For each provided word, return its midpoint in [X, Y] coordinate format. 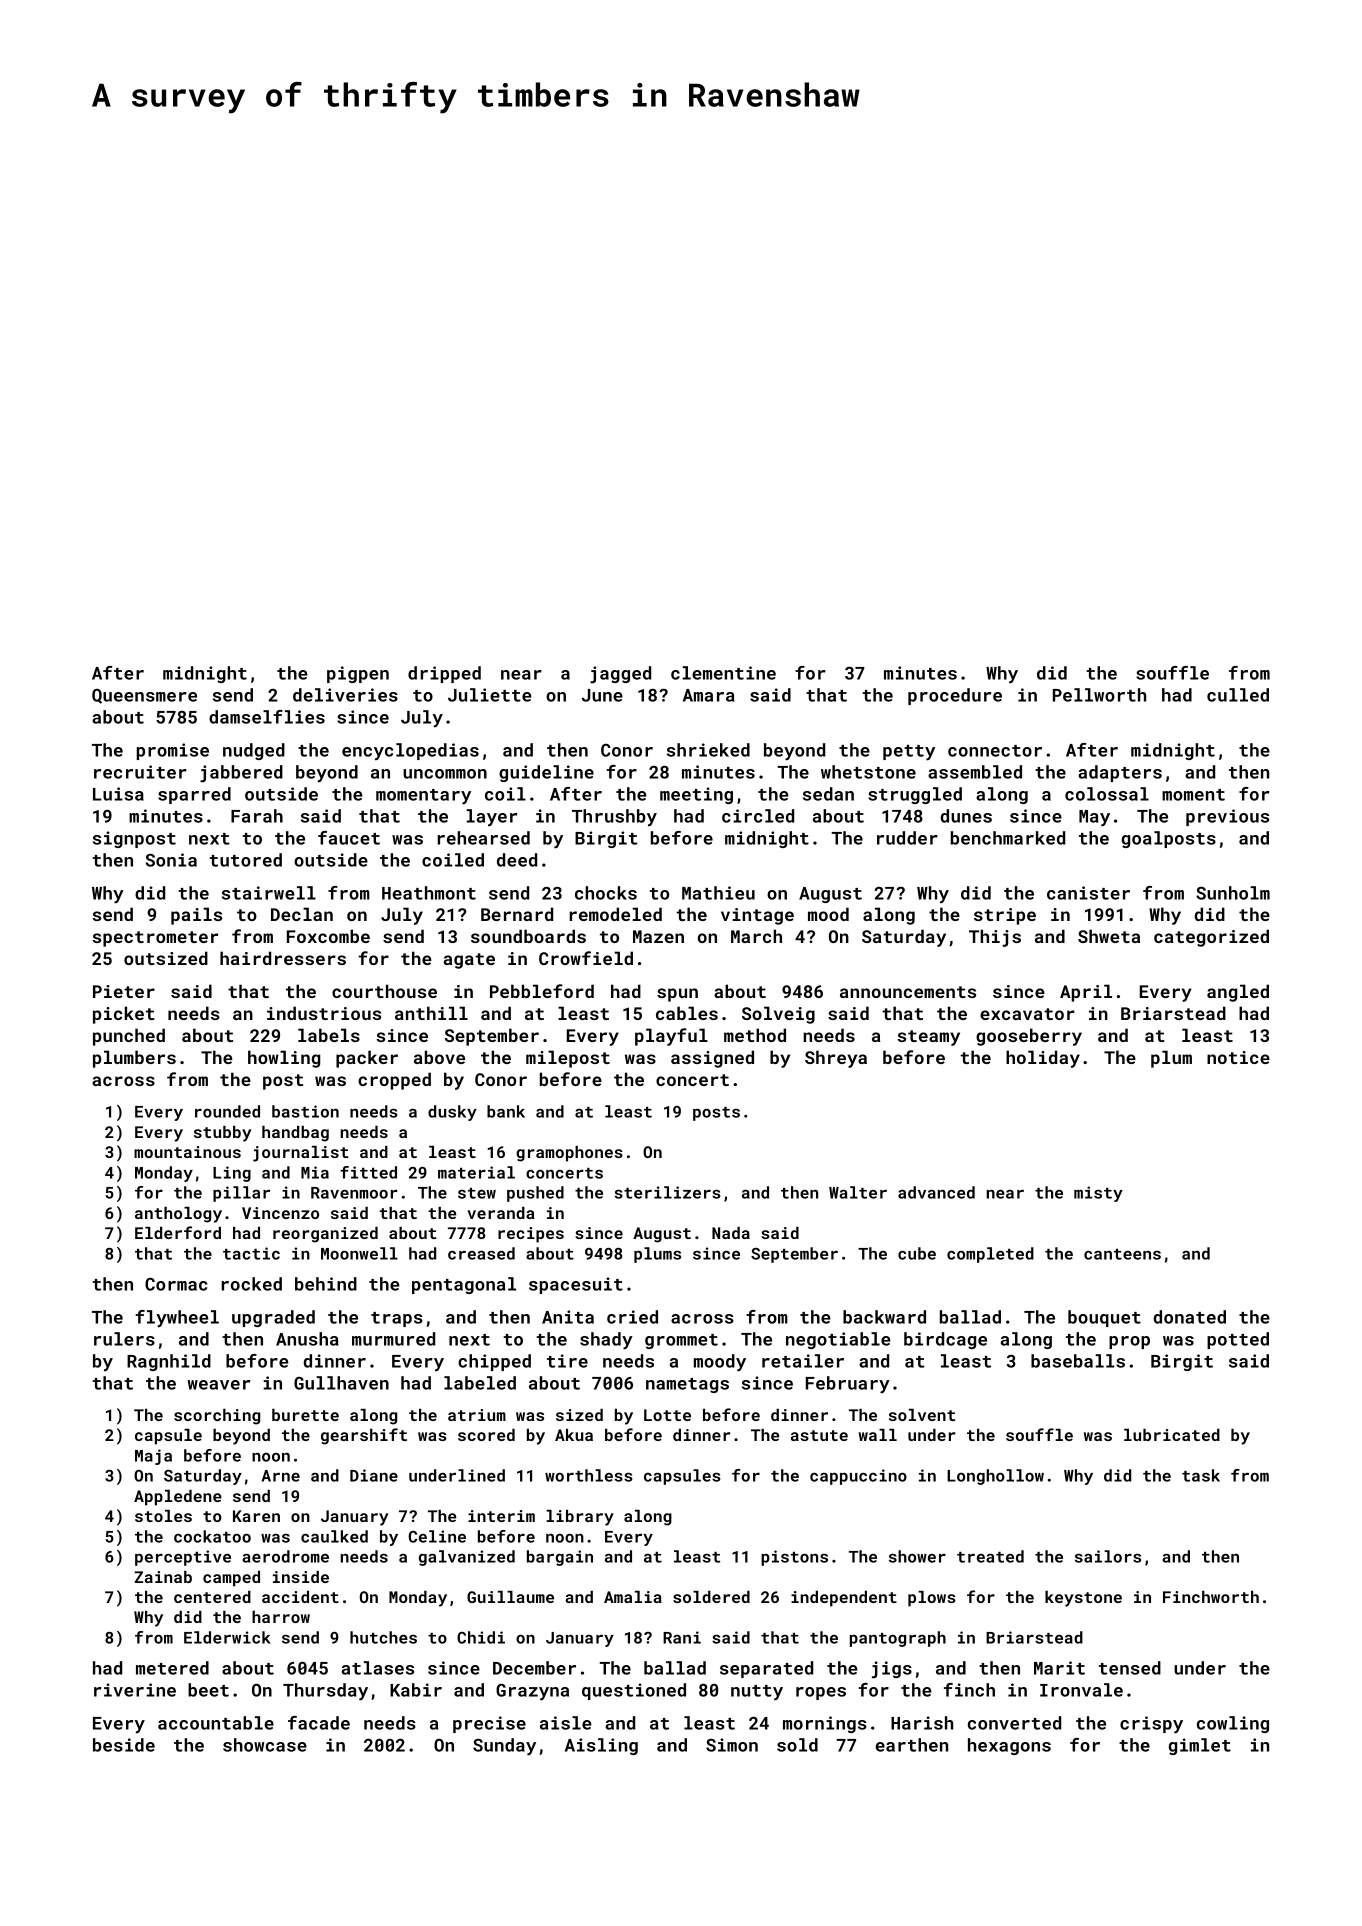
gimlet [1200, 1746]
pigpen [358, 674]
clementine [723, 673]
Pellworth [1099, 695]
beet [208, 1690]
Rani [682, 1637]
